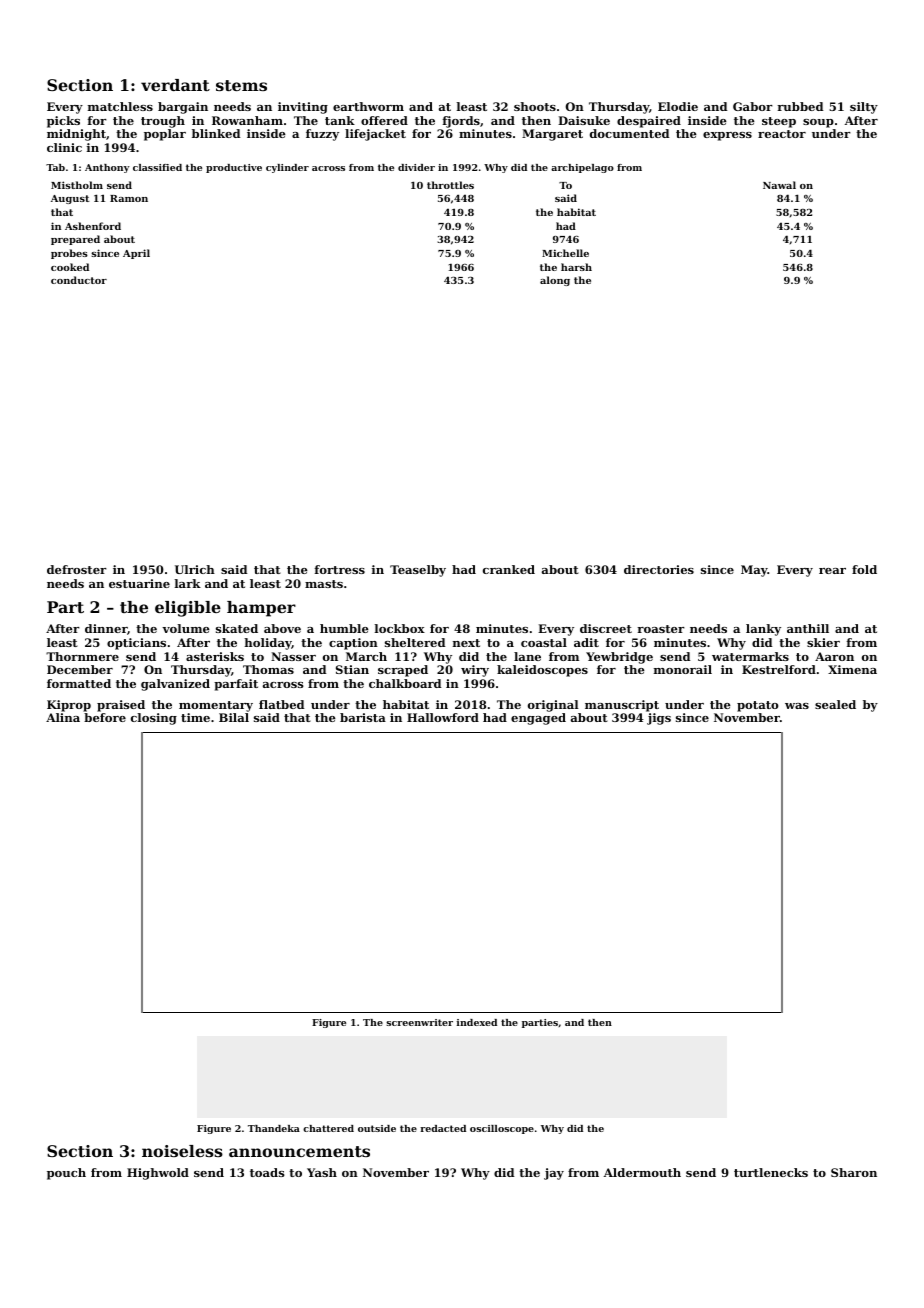 This document has width=924, height=1308. What do you see at coordinates (175, 85) in the document?
I see `verdant` at bounding box center [175, 85].
